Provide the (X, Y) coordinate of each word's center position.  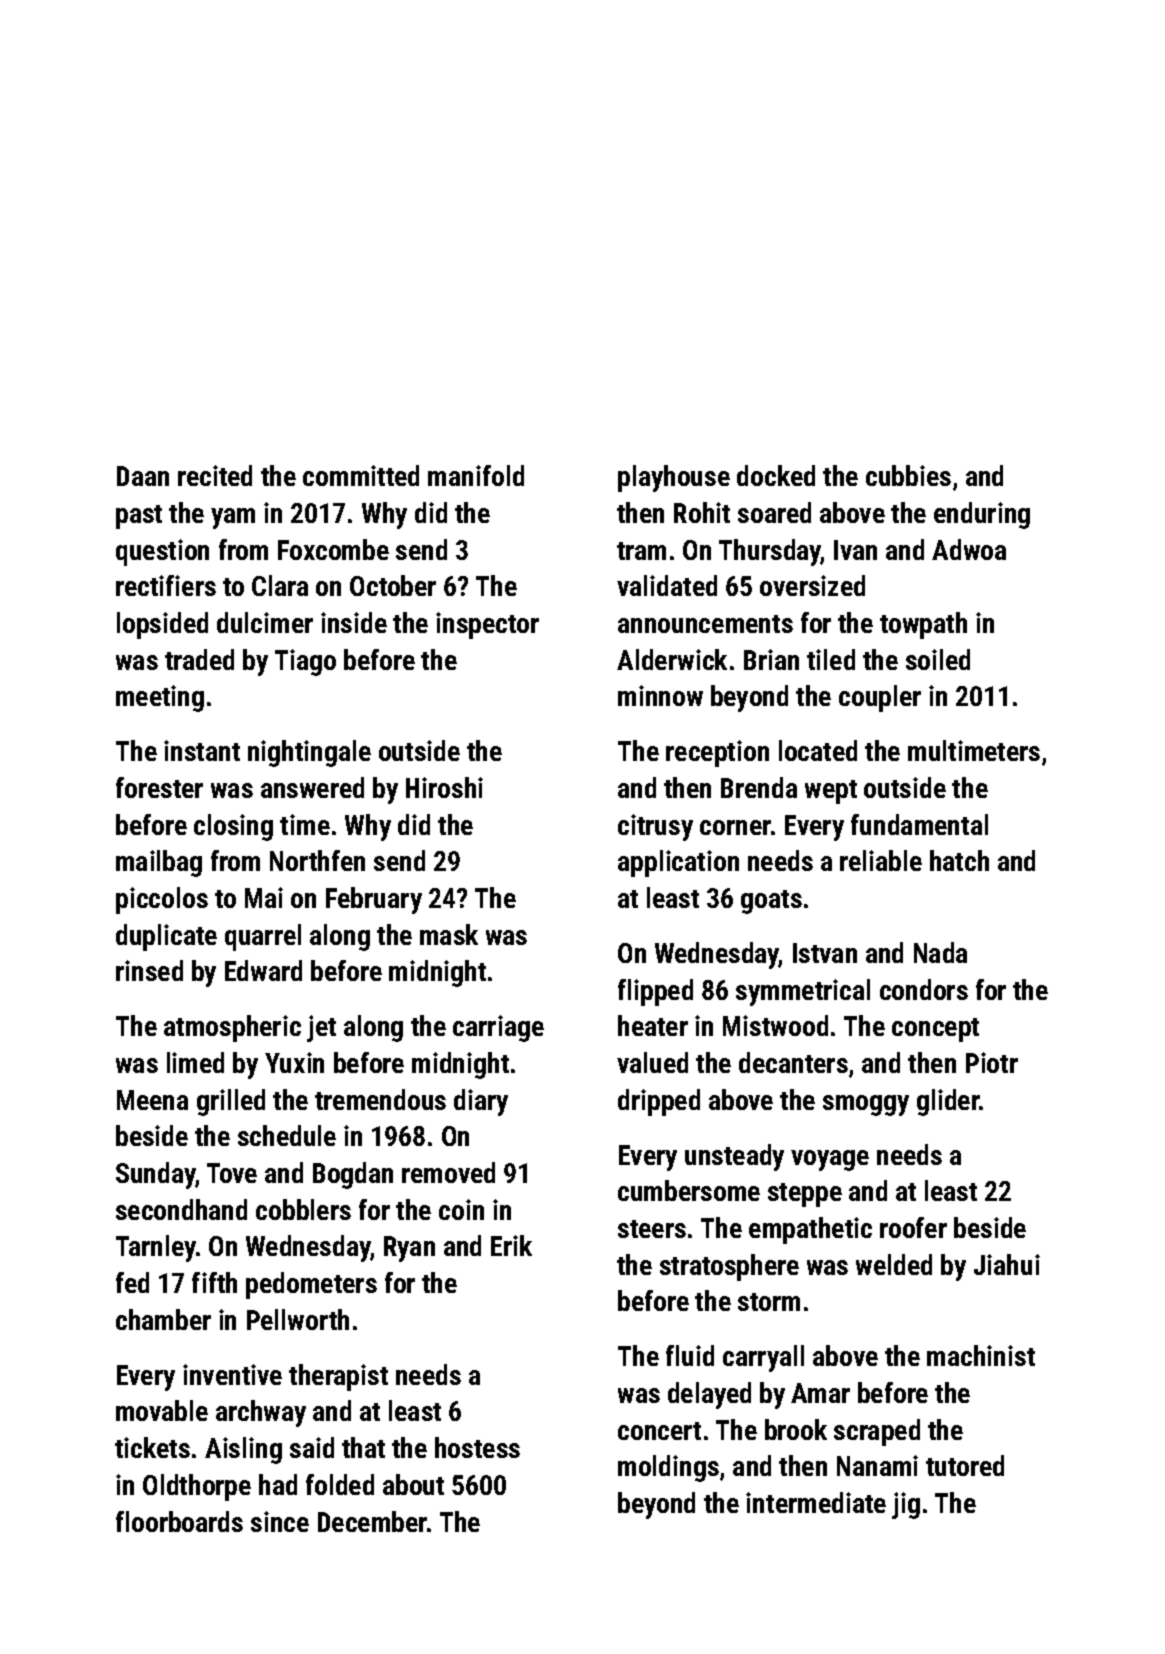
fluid (690, 1355)
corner (735, 827)
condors (924, 989)
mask (449, 934)
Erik (511, 1245)
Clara (280, 585)
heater (653, 1025)
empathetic (810, 1230)
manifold (476, 475)
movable (162, 1410)
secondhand (181, 1209)
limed (195, 1062)
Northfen (317, 860)
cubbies (908, 475)
